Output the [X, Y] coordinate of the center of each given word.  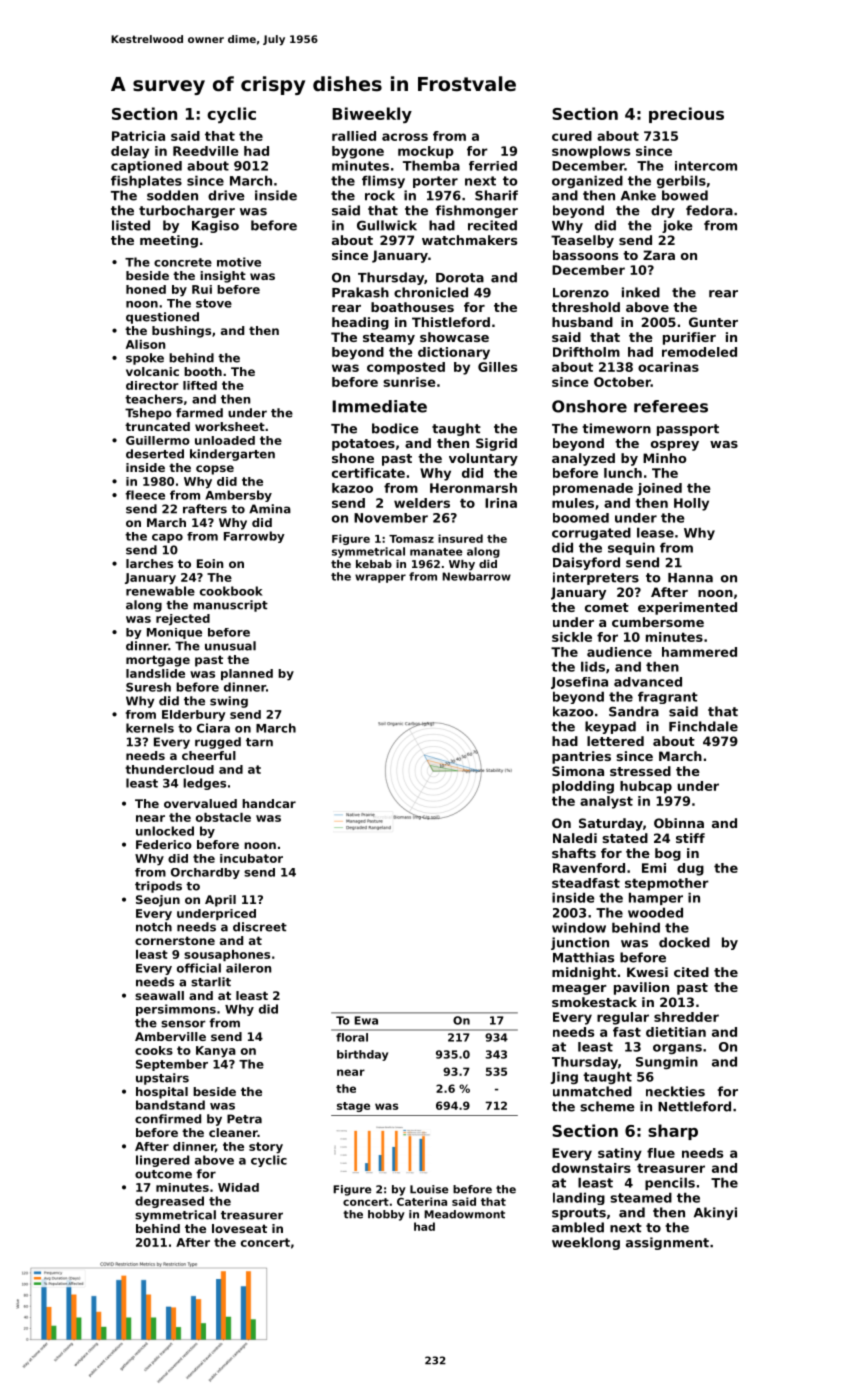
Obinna [679, 823]
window [579, 927]
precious [686, 115]
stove [214, 303]
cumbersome [658, 622]
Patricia [138, 136]
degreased [169, 1202]
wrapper [380, 578]
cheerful [209, 755]
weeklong [586, 1243]
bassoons [585, 255]
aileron [248, 968]
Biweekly [372, 115]
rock [380, 195]
